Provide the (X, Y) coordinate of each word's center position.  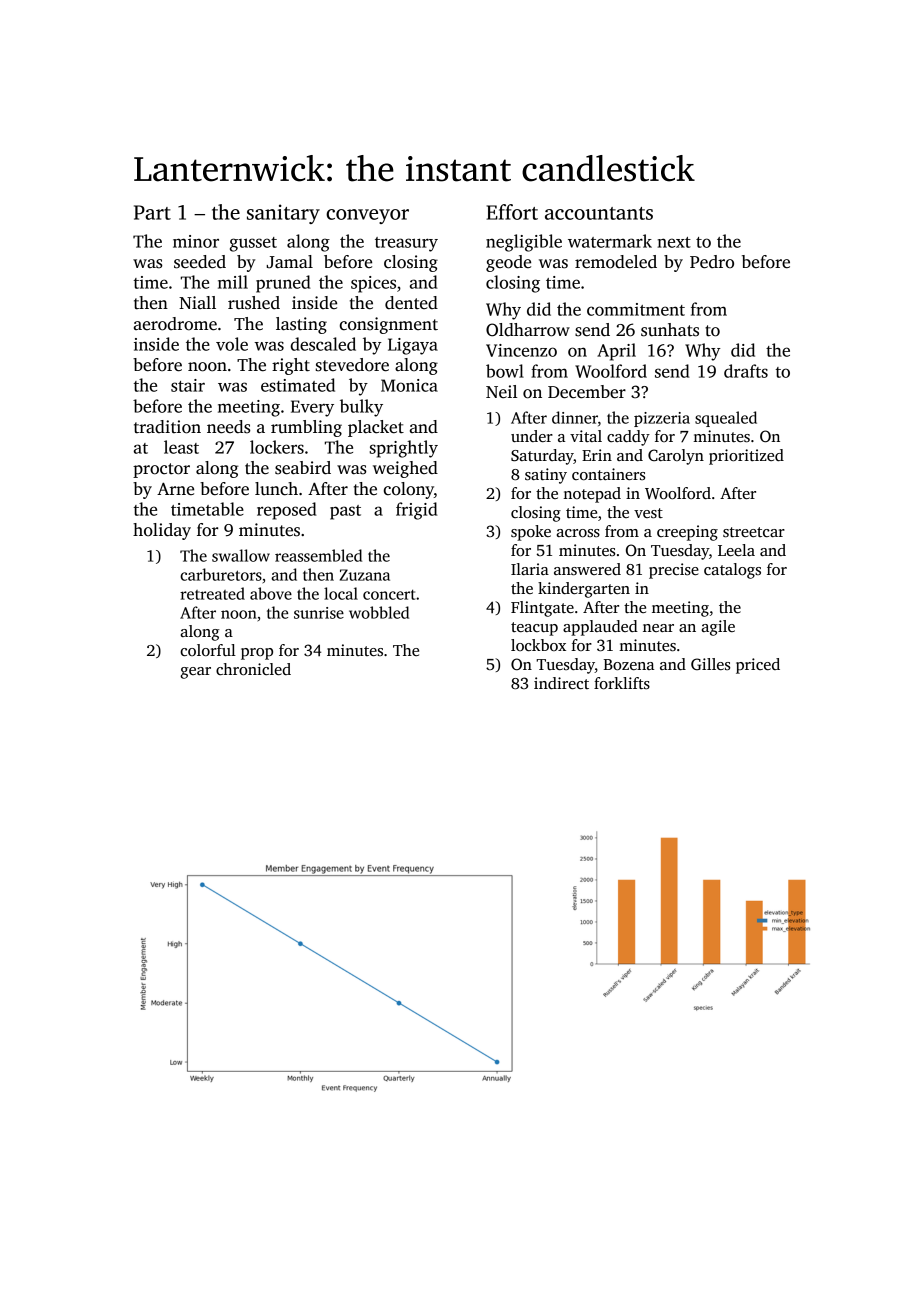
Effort (512, 212)
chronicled (253, 669)
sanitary (283, 214)
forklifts (622, 683)
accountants (599, 213)
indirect (561, 683)
